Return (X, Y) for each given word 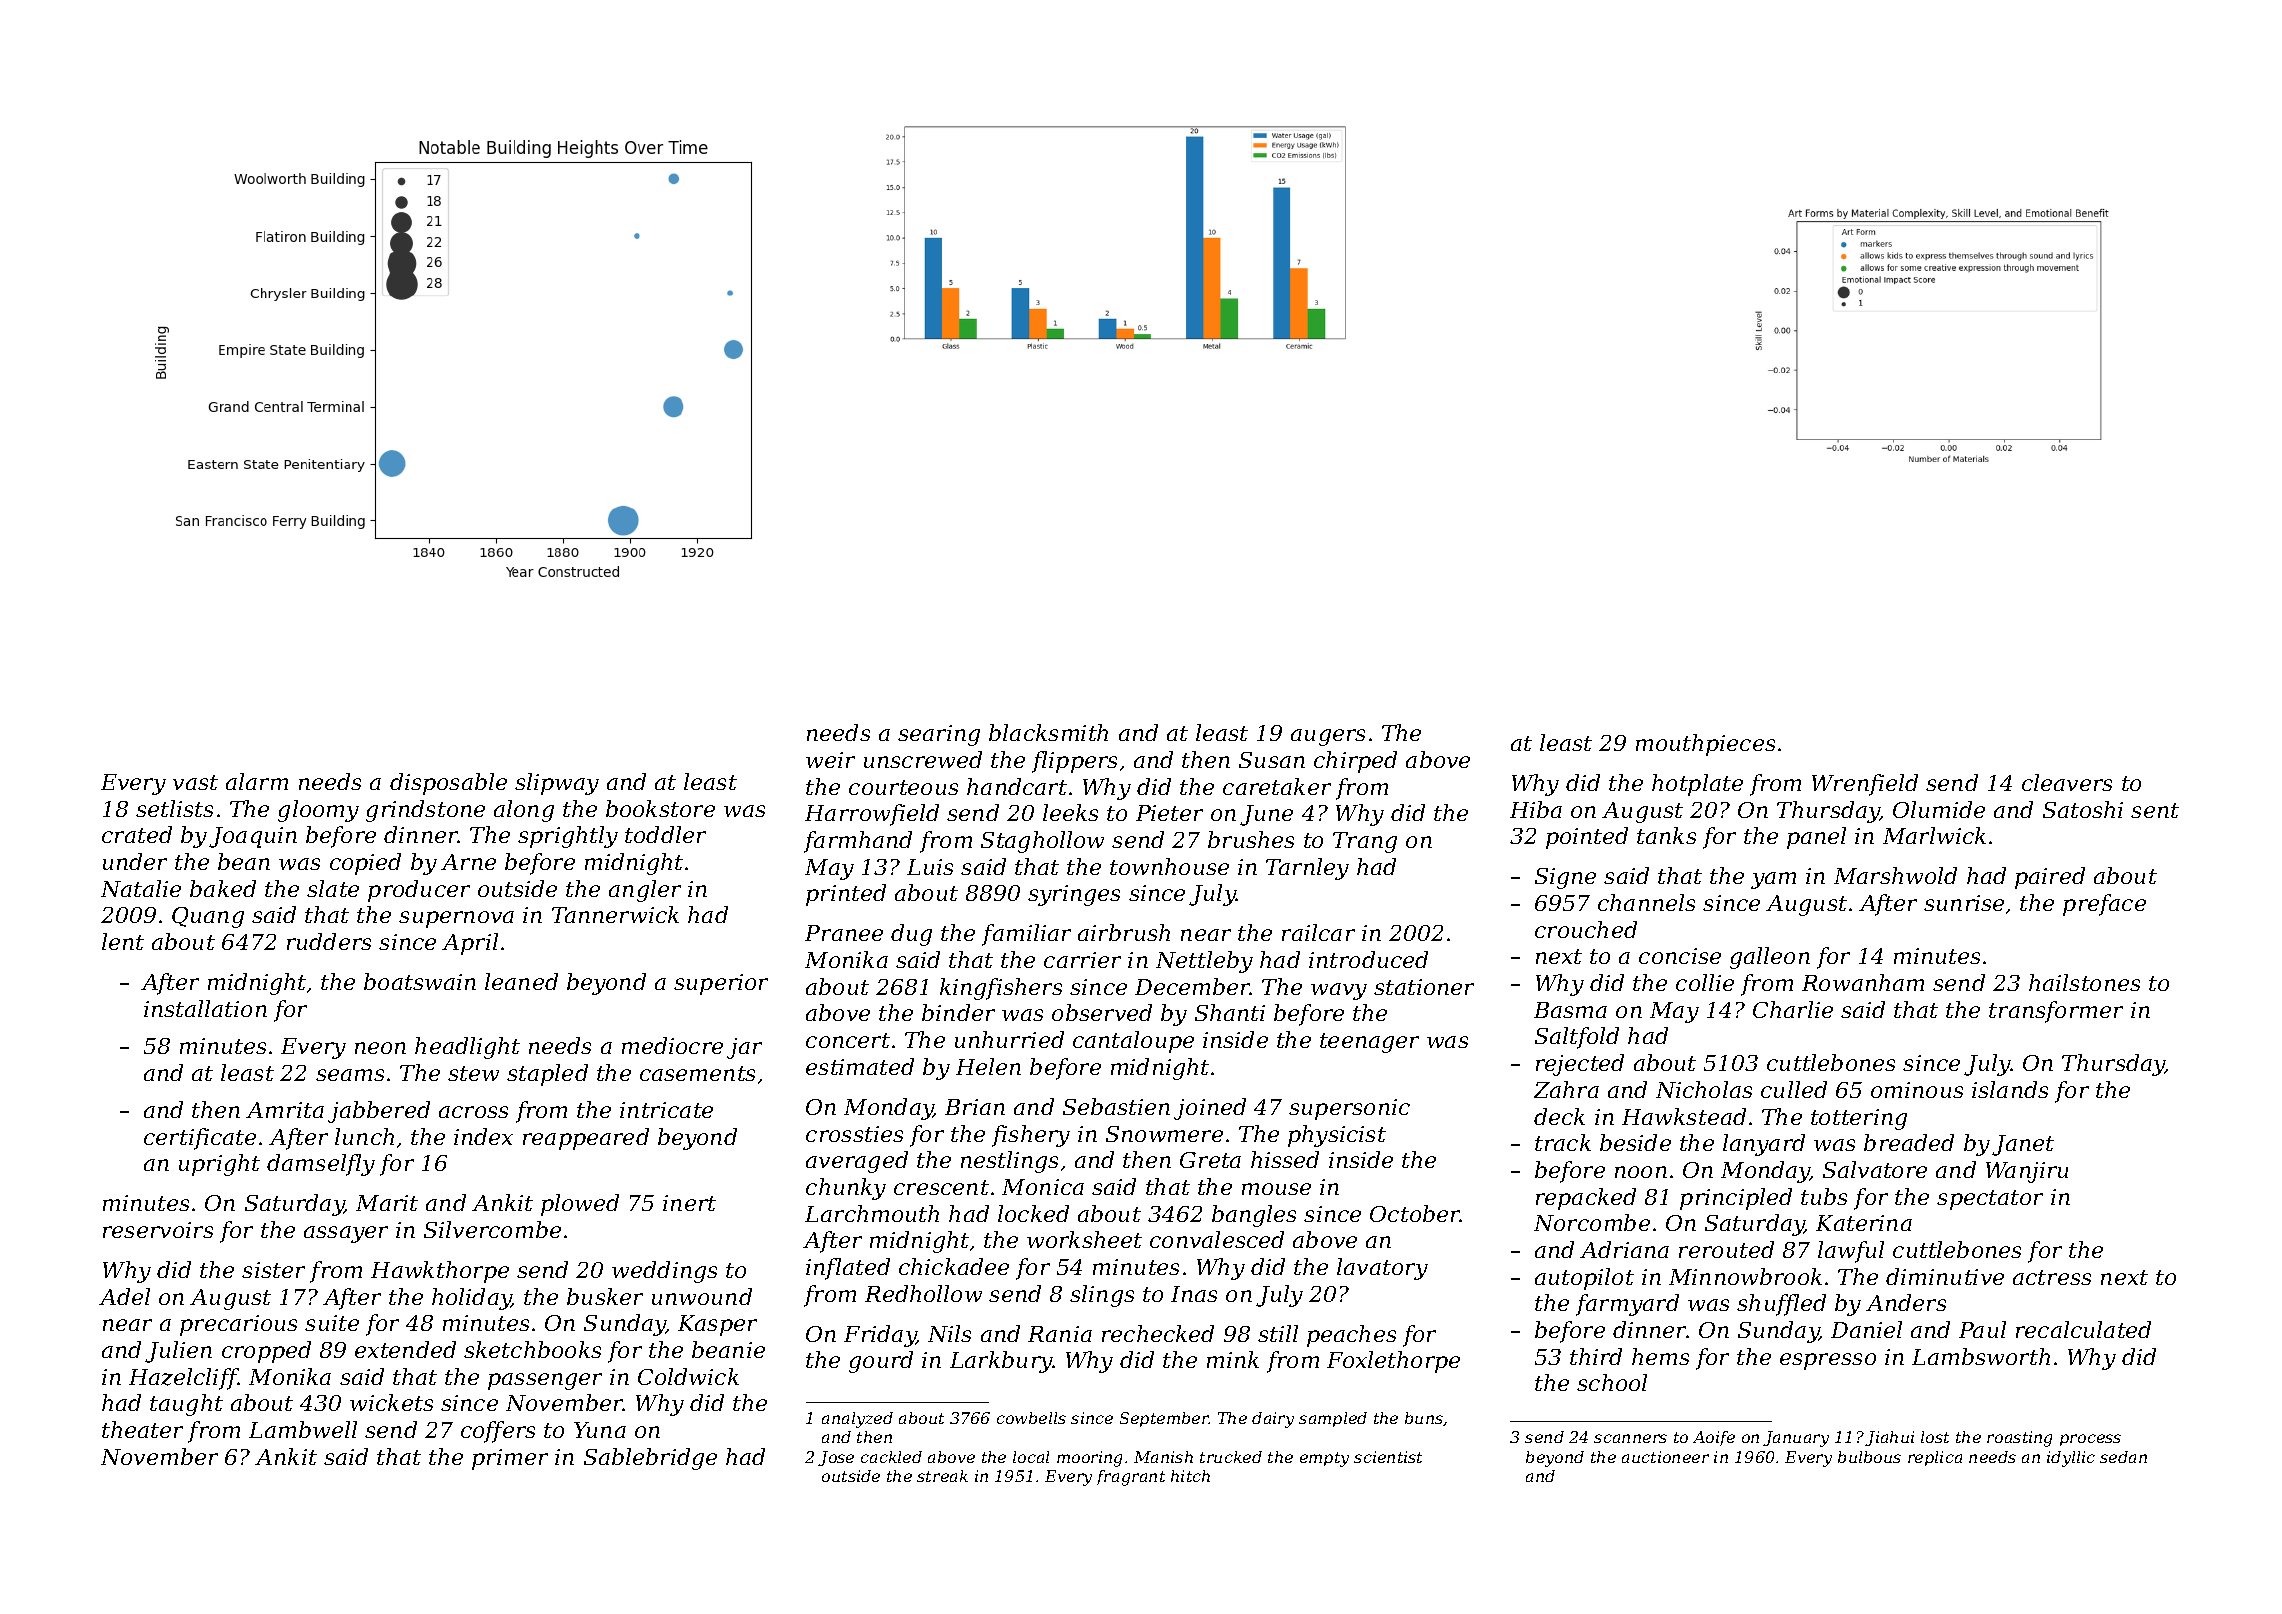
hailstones (2084, 982)
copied (365, 864)
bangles (1254, 1216)
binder (958, 1012)
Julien (178, 1352)
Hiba (1536, 809)
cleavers (2067, 782)
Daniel (1866, 1329)
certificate (200, 1139)
